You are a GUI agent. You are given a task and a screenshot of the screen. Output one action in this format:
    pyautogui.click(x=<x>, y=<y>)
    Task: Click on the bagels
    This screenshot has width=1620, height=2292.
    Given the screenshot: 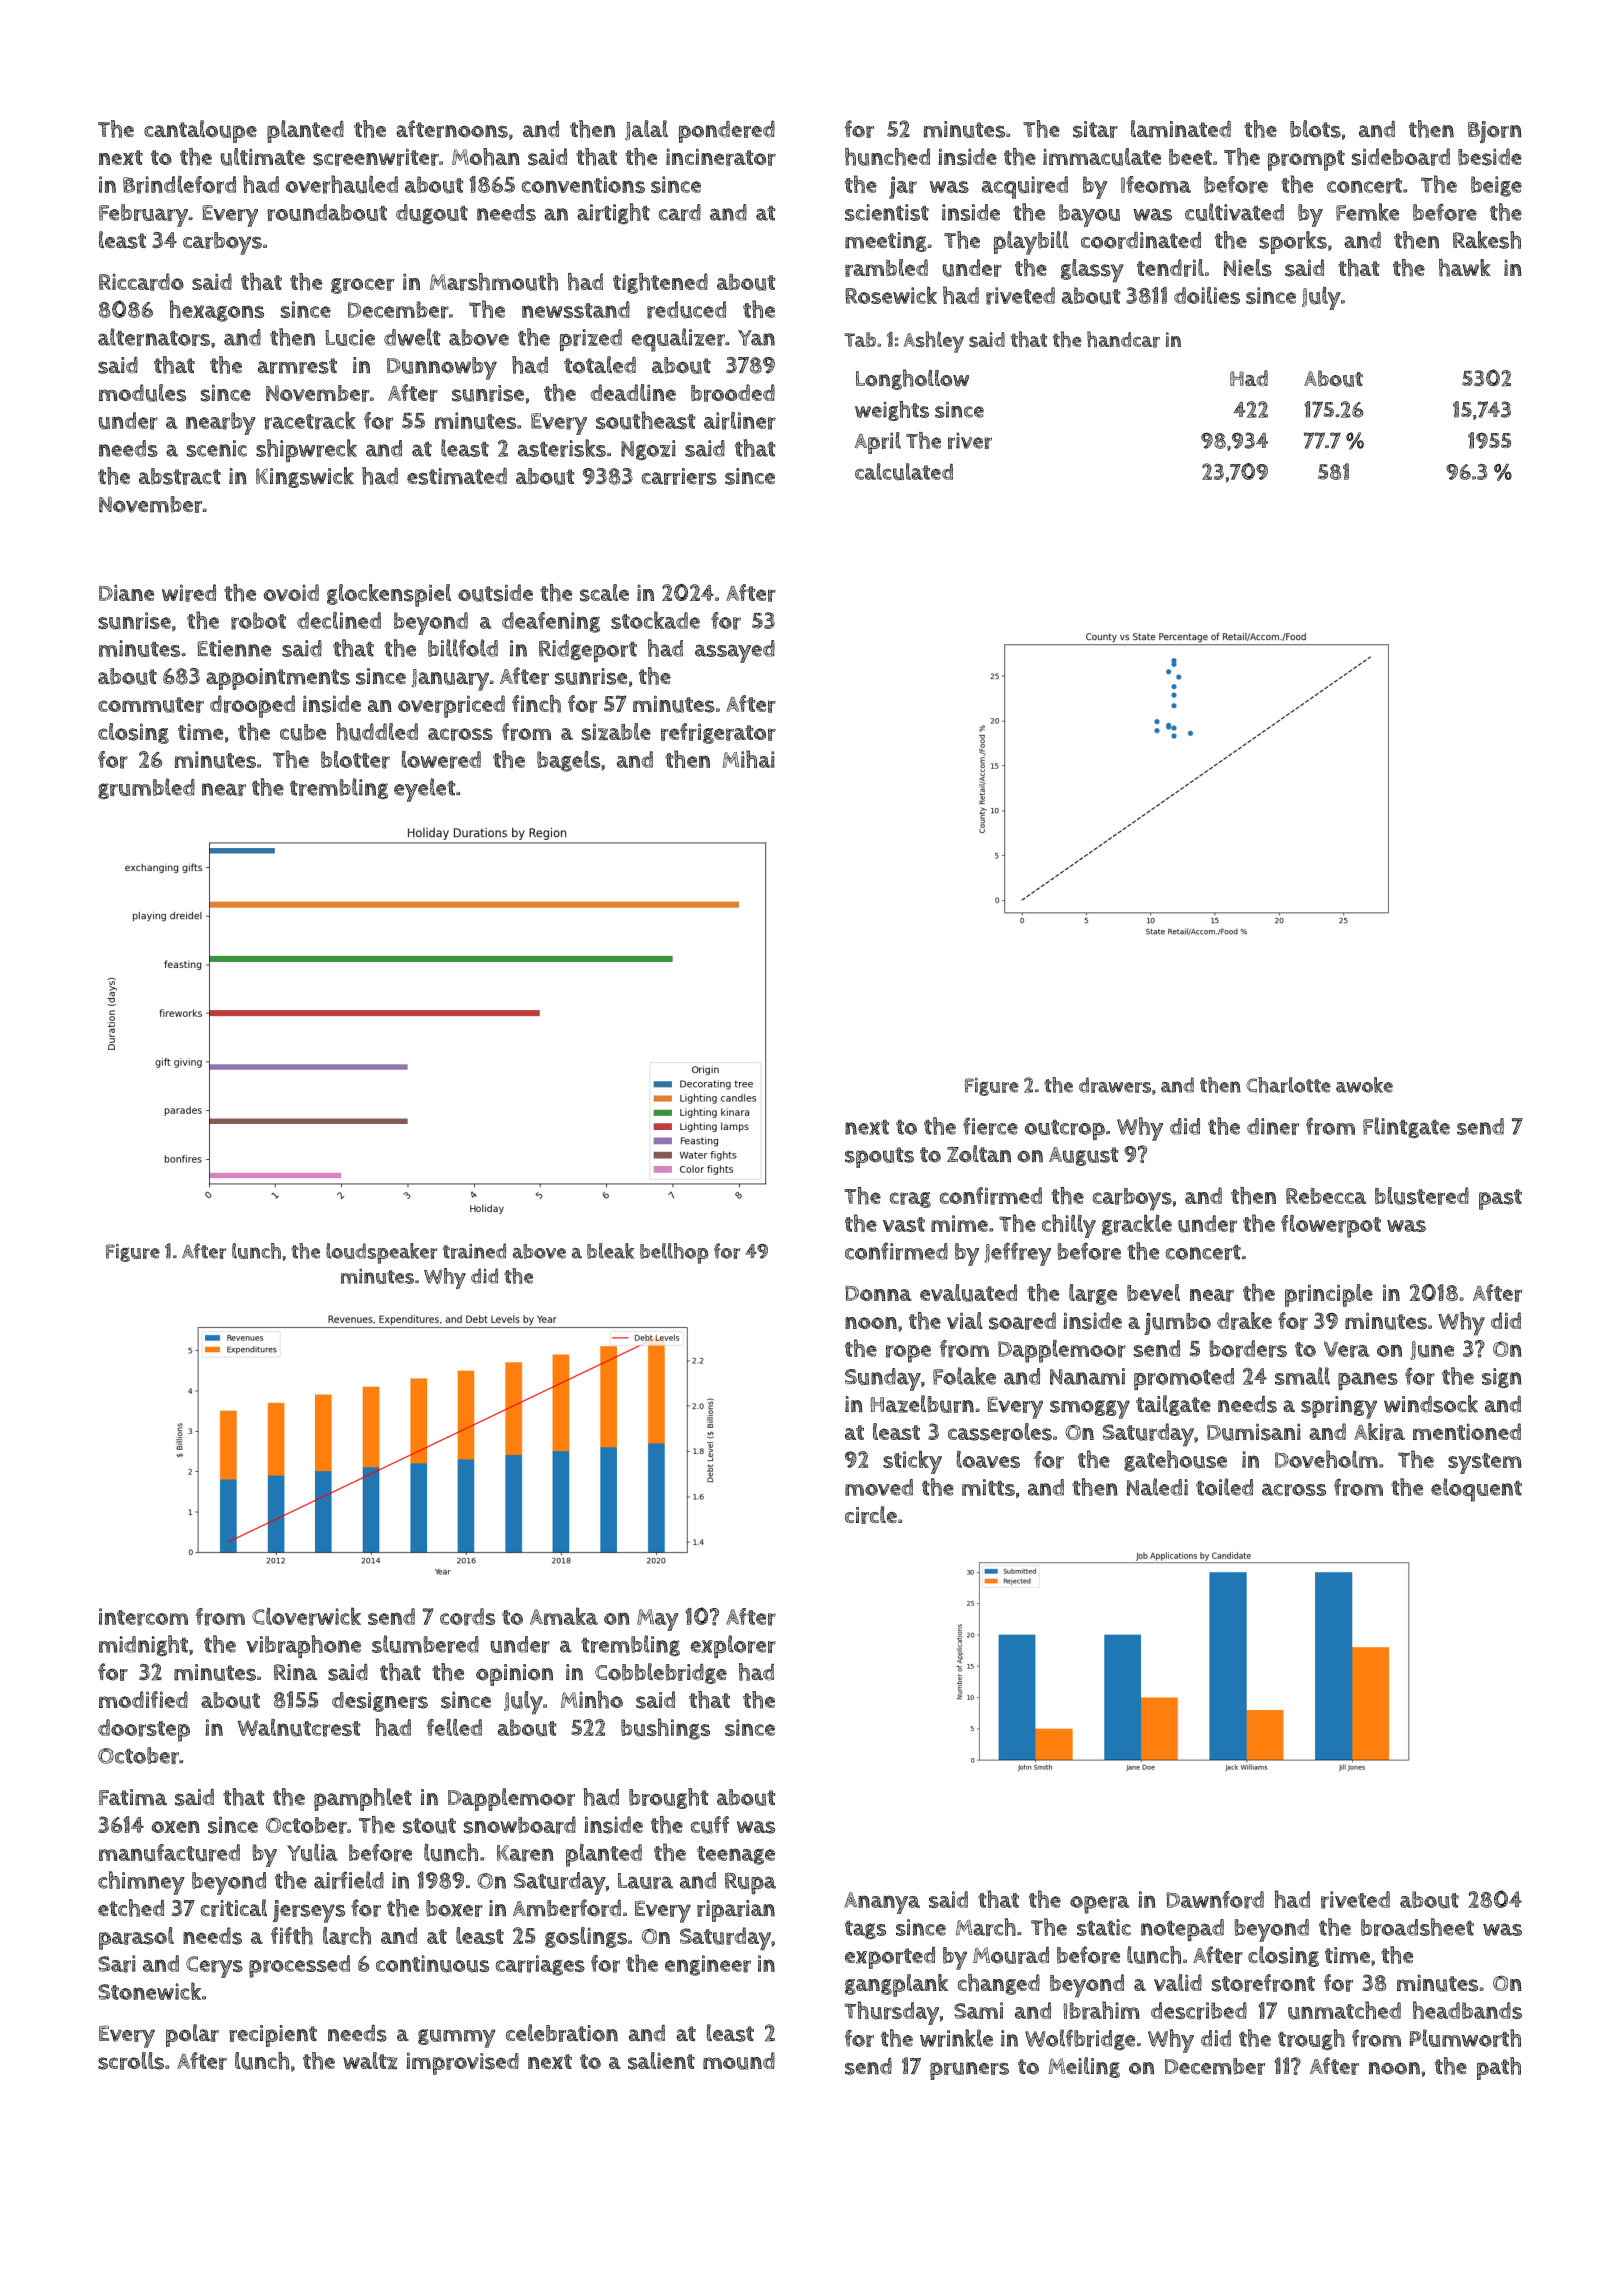 What is the action you would take?
    pyautogui.click(x=568, y=761)
